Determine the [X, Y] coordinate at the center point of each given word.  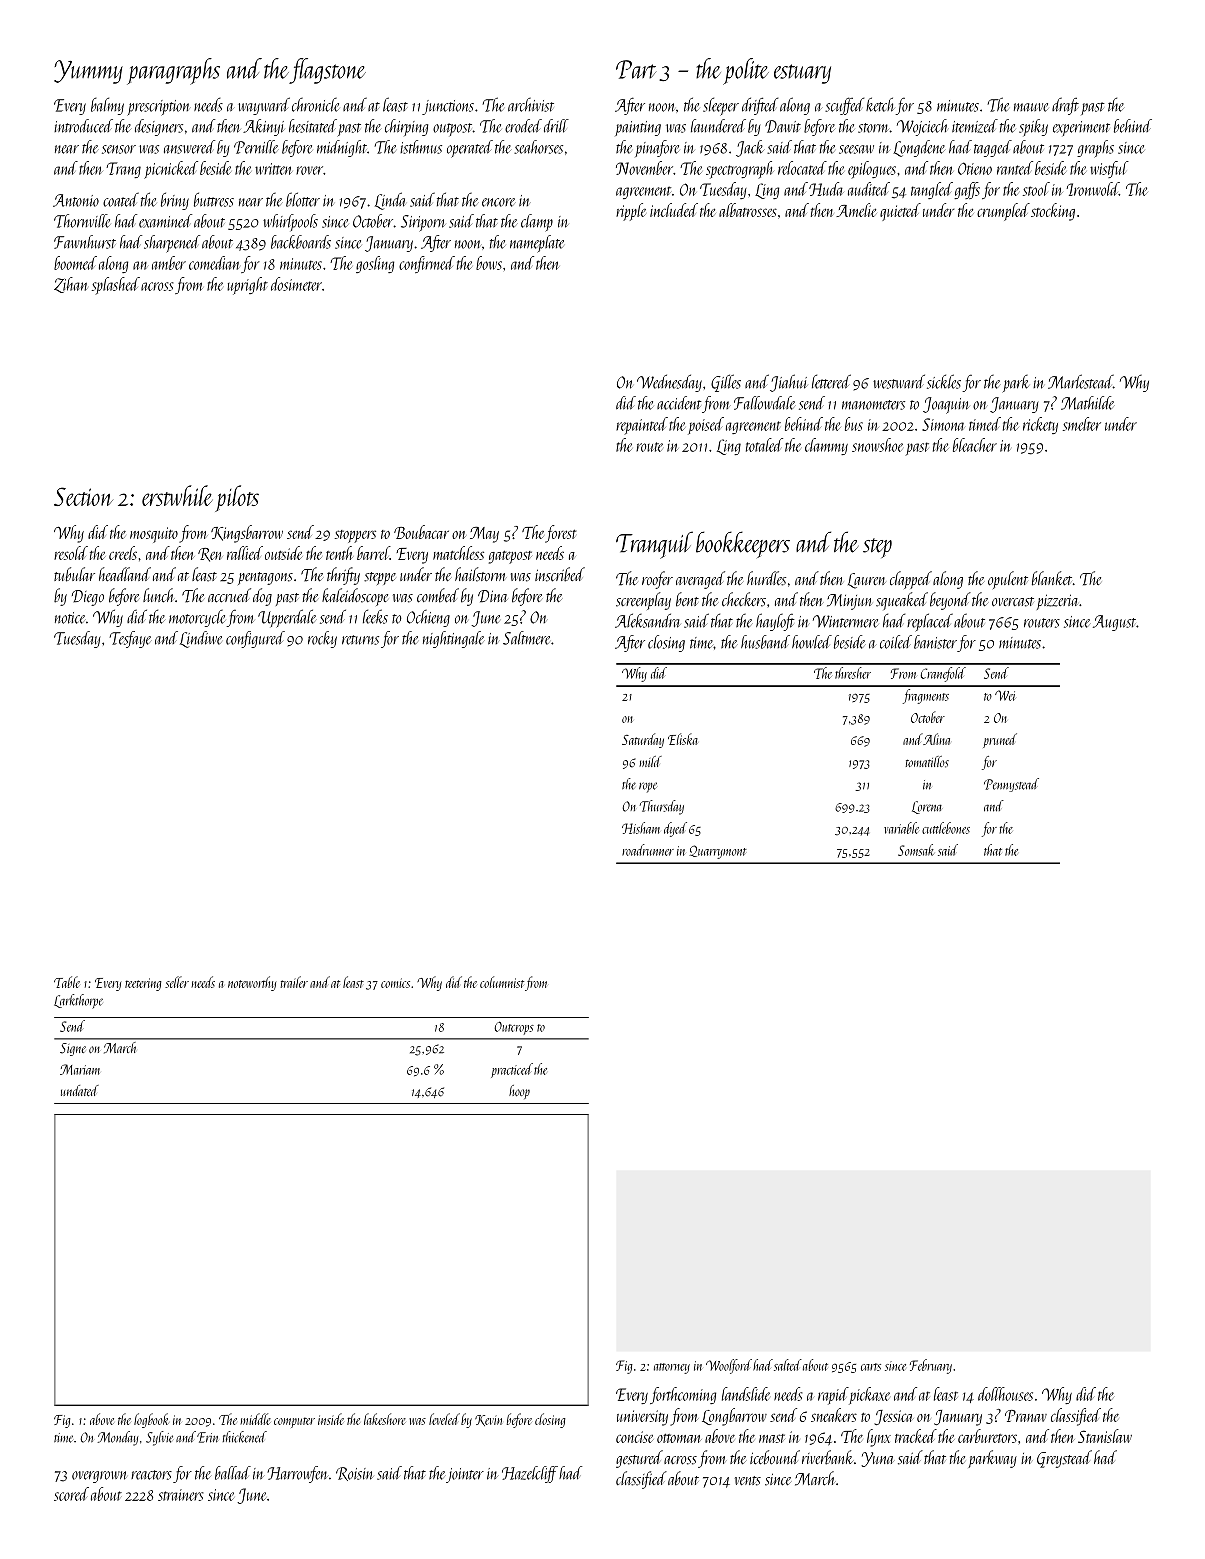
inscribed [560, 574]
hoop [519, 1092]
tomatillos [927, 762]
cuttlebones [946, 828]
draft [1065, 106]
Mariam [80, 1069]
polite [746, 71]
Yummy [88, 72]
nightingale [454, 639]
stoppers [355, 536]
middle [255, 1419]
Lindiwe [201, 639]
